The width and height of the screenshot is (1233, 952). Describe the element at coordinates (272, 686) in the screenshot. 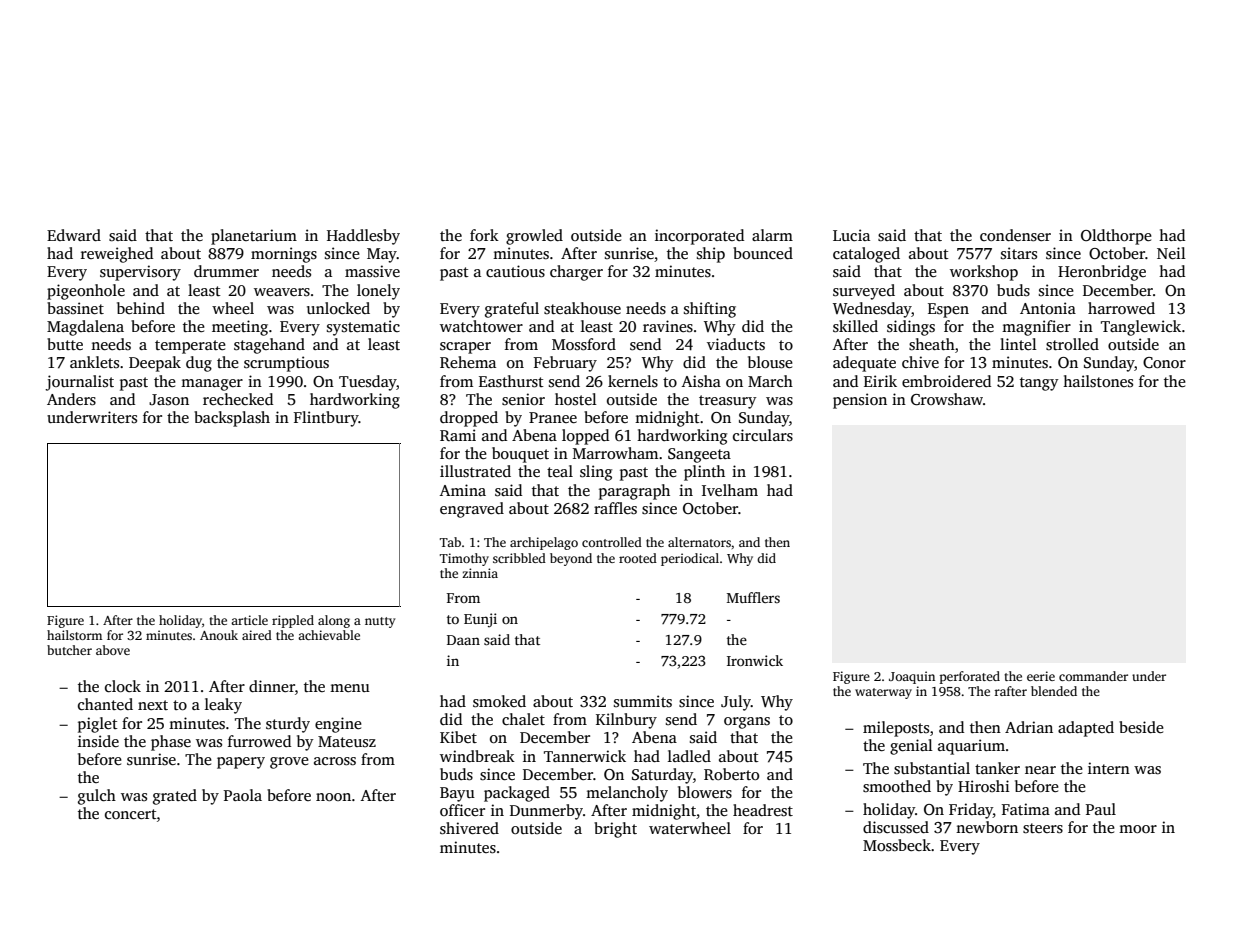

I see `dinner` at that location.
